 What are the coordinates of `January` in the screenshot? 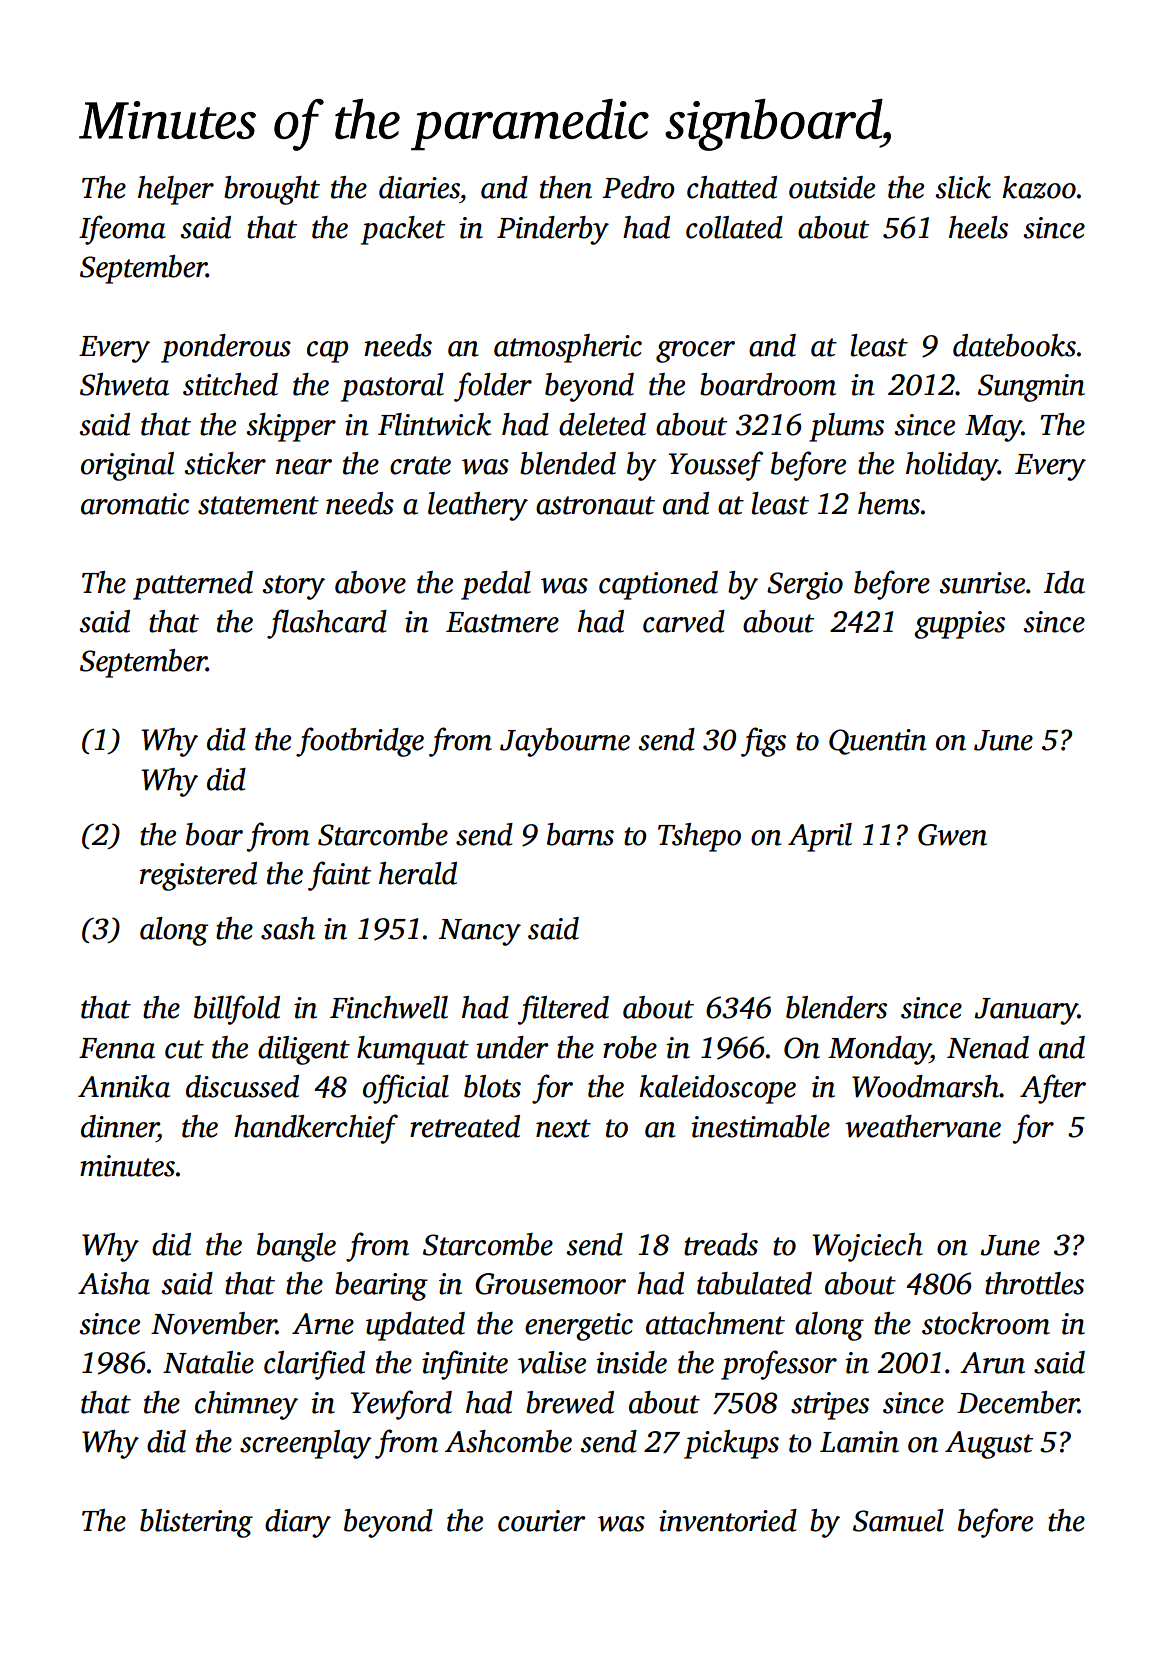 It's located at (1026, 1011).
